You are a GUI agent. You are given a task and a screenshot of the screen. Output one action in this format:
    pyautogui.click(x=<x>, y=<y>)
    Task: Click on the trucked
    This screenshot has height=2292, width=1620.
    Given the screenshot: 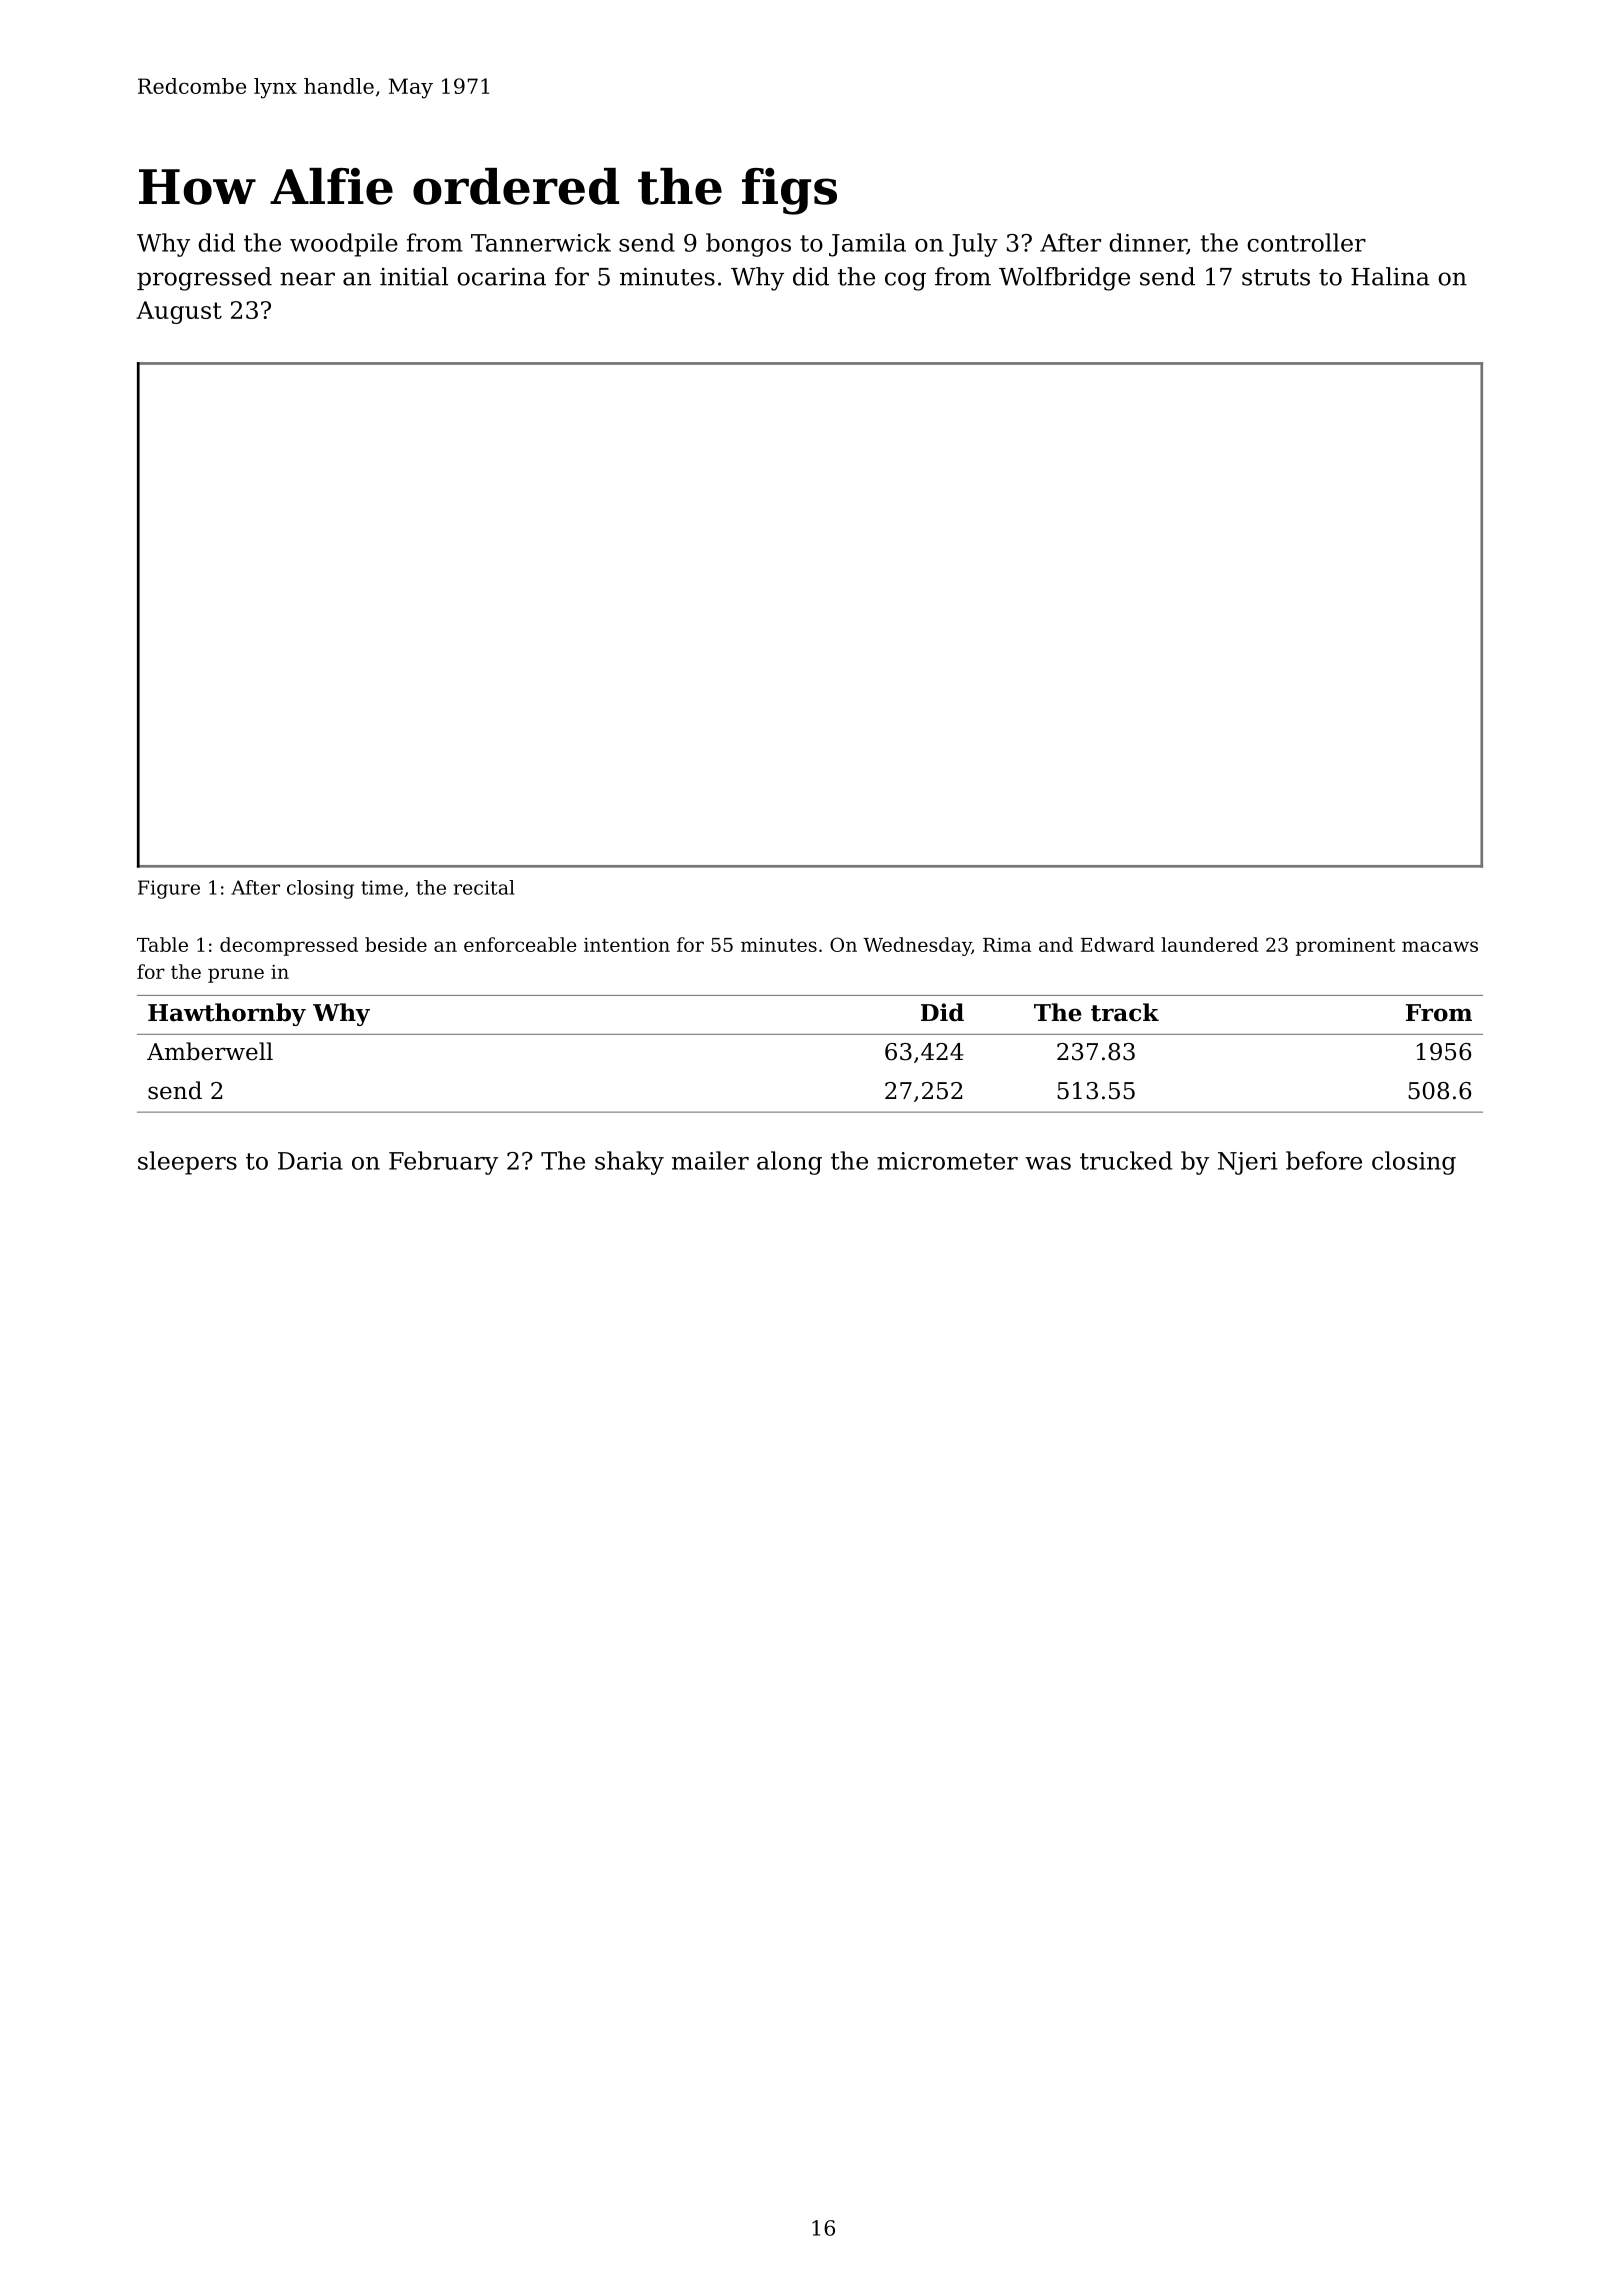 What is the action you would take?
    pyautogui.click(x=1126, y=1160)
